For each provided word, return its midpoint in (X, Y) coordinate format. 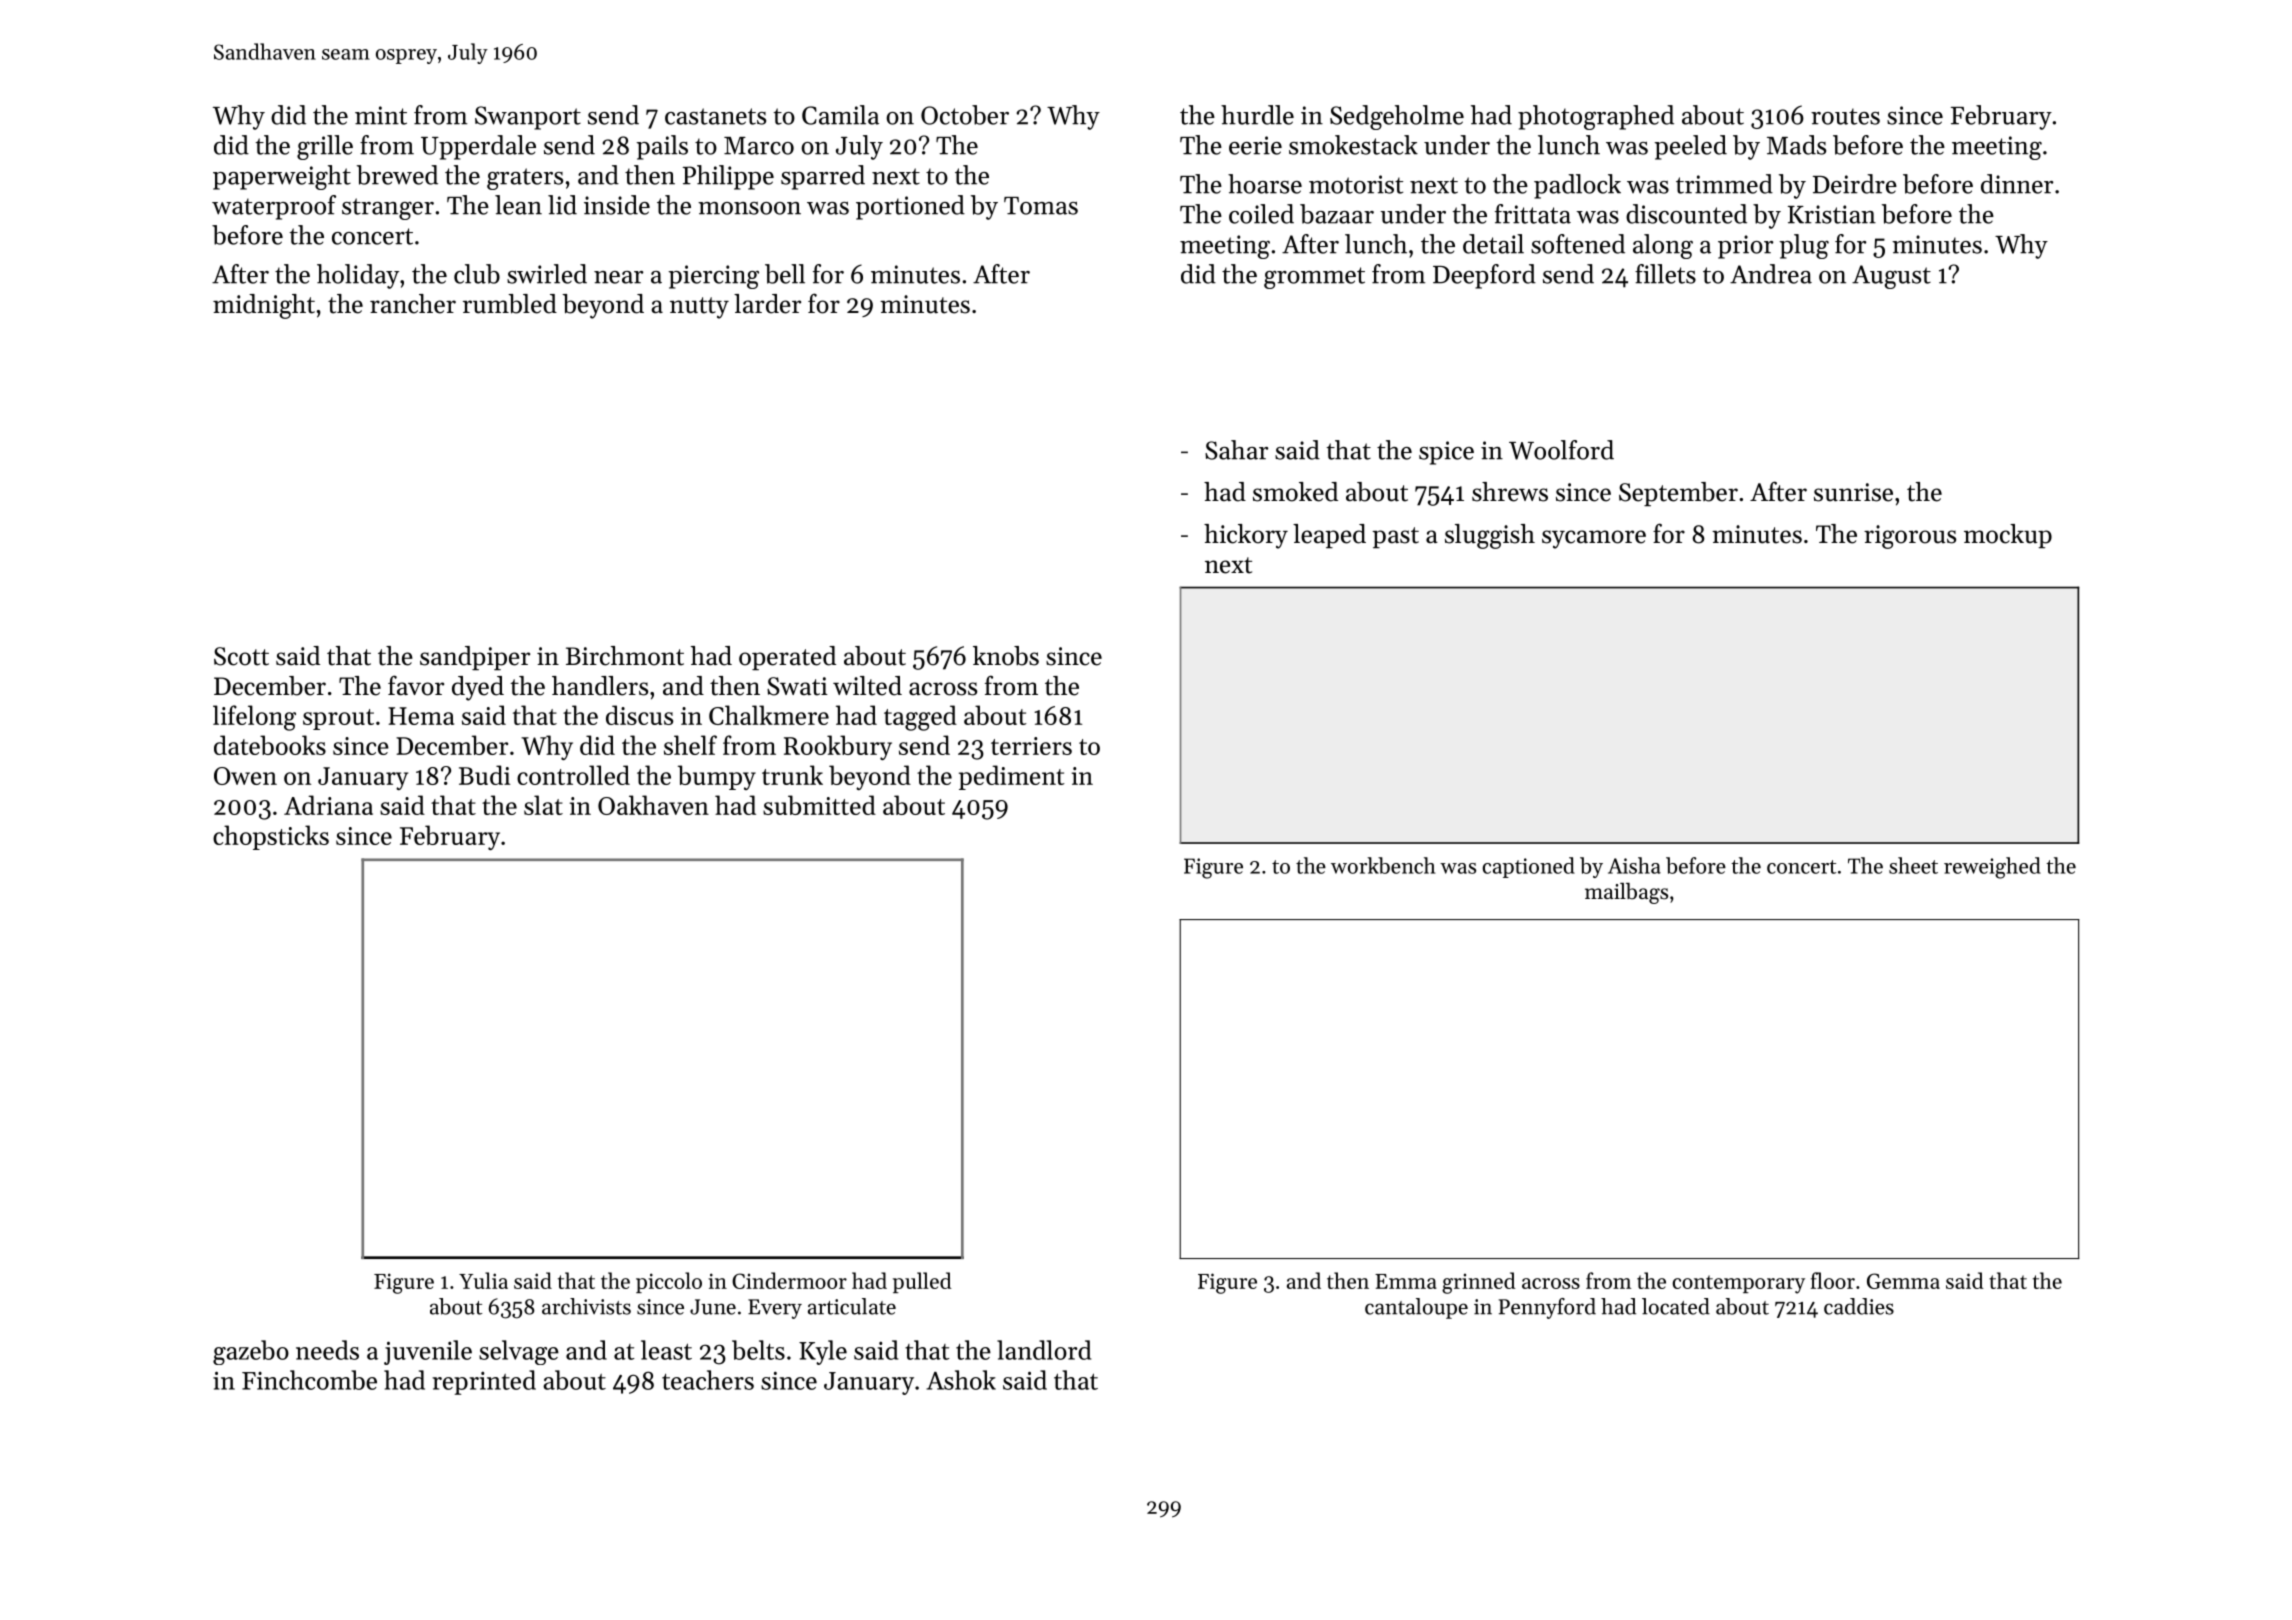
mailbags (1626, 893)
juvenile (428, 1352)
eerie (1255, 145)
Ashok (961, 1380)
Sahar (1236, 450)
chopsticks (271, 837)
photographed (1596, 117)
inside (617, 205)
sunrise (1853, 492)
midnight (264, 306)
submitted (819, 805)
